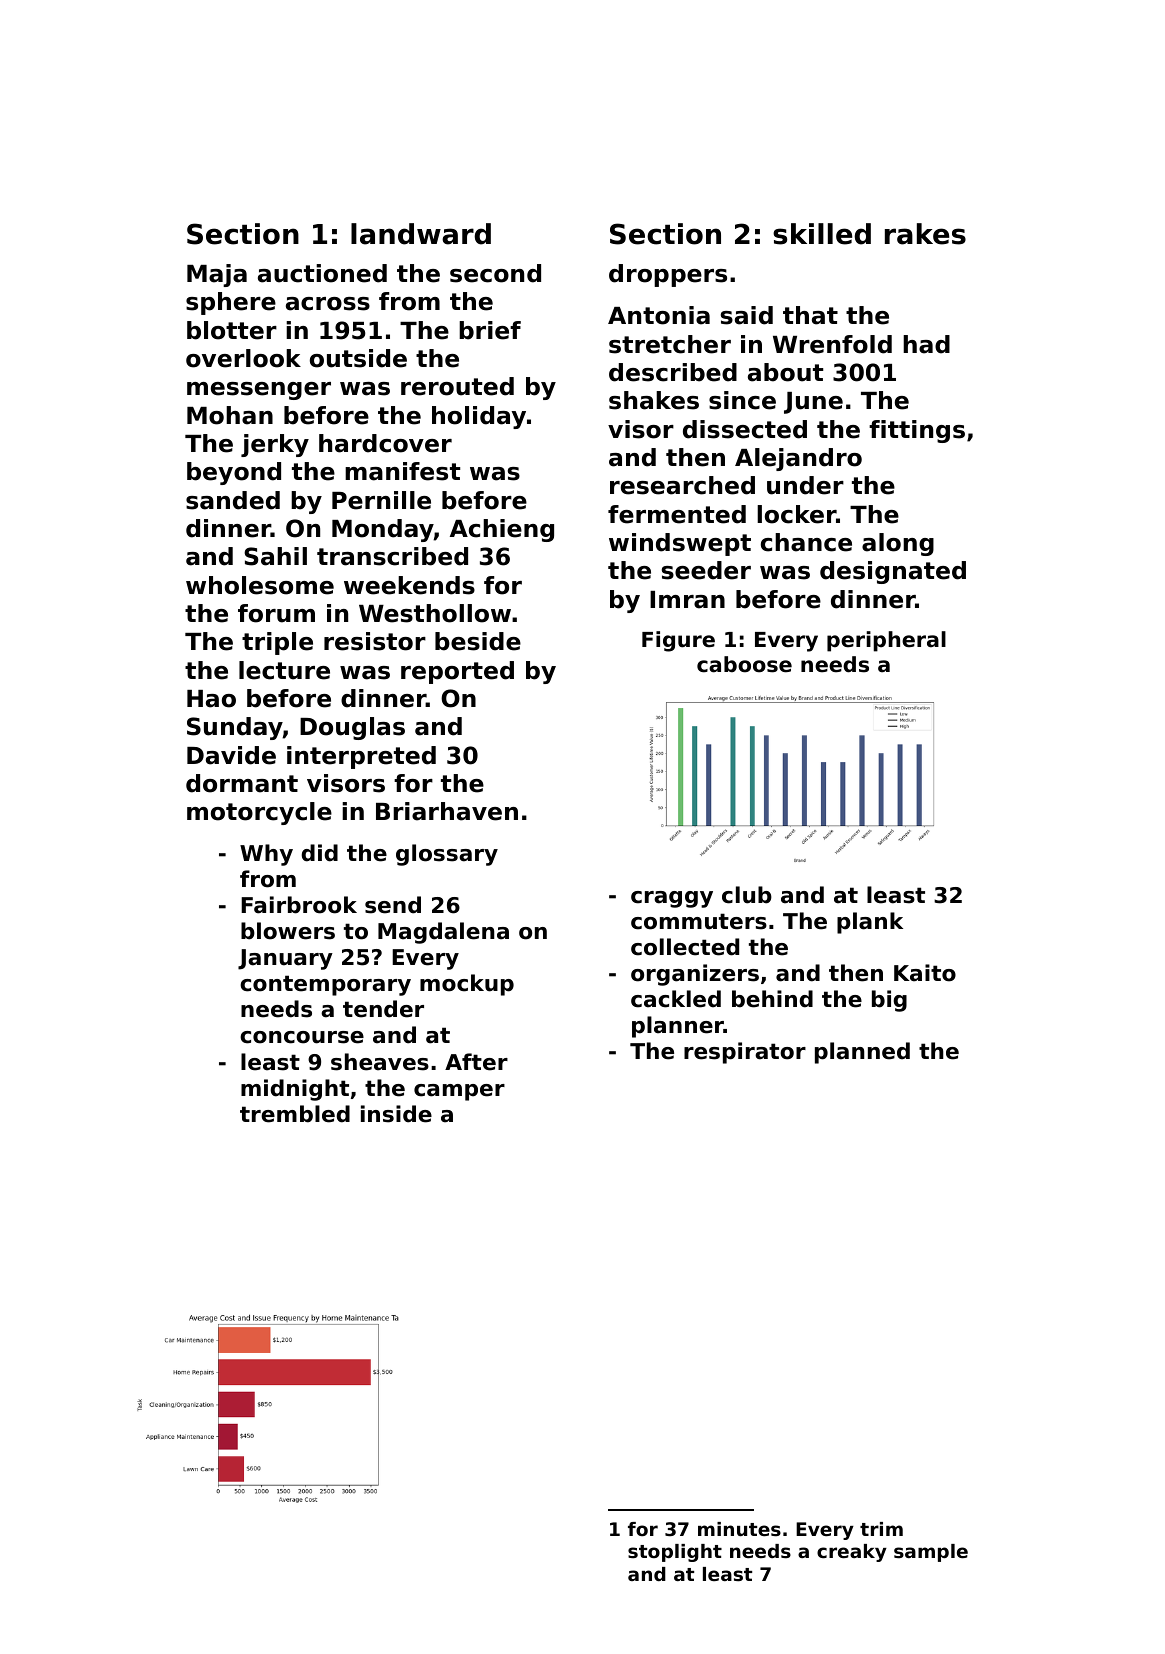 The height and width of the page is (1654, 1165). I want to click on club, so click(747, 895).
